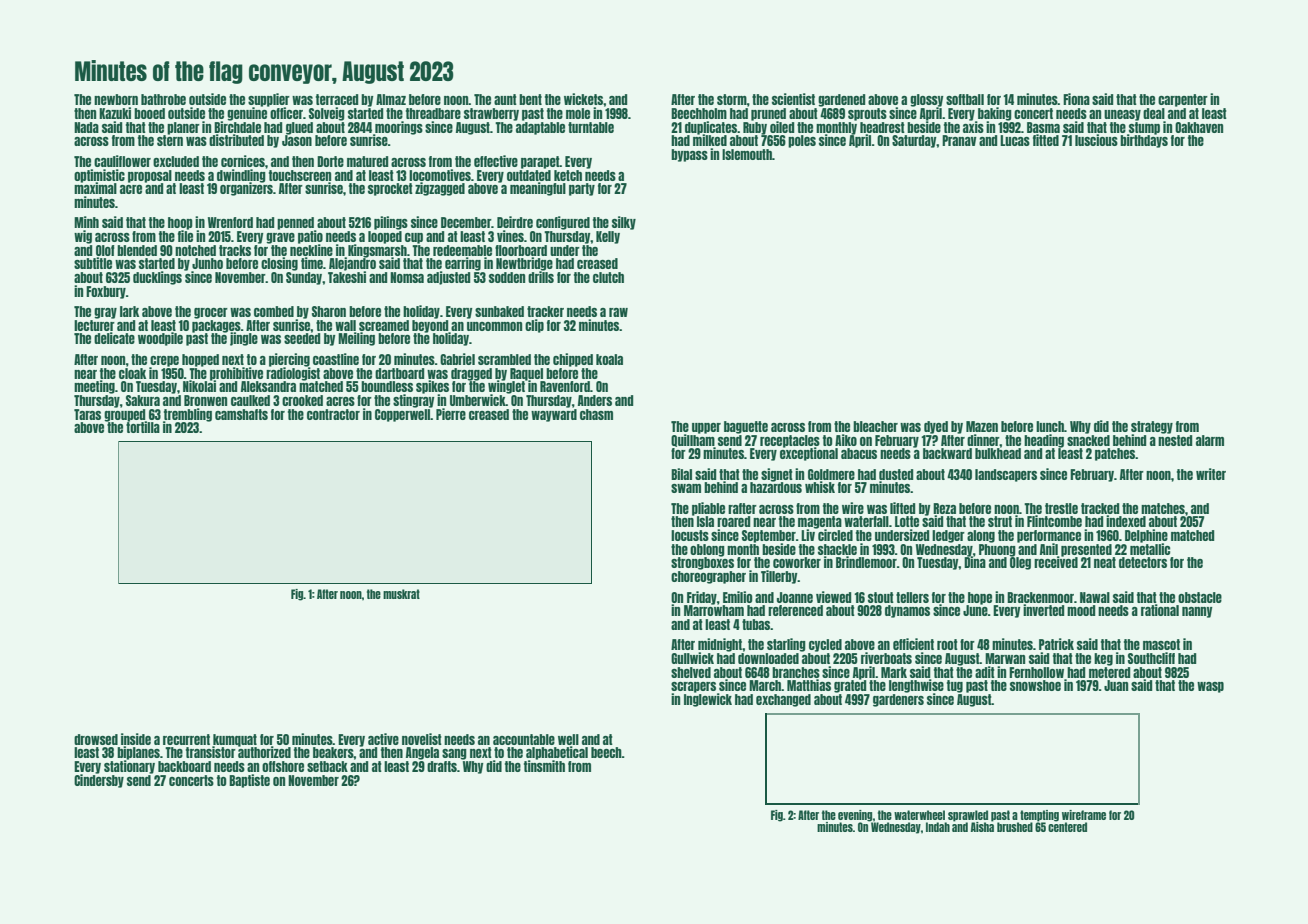 This screenshot has height=924, width=1308. I want to click on bleacher, so click(875, 426).
